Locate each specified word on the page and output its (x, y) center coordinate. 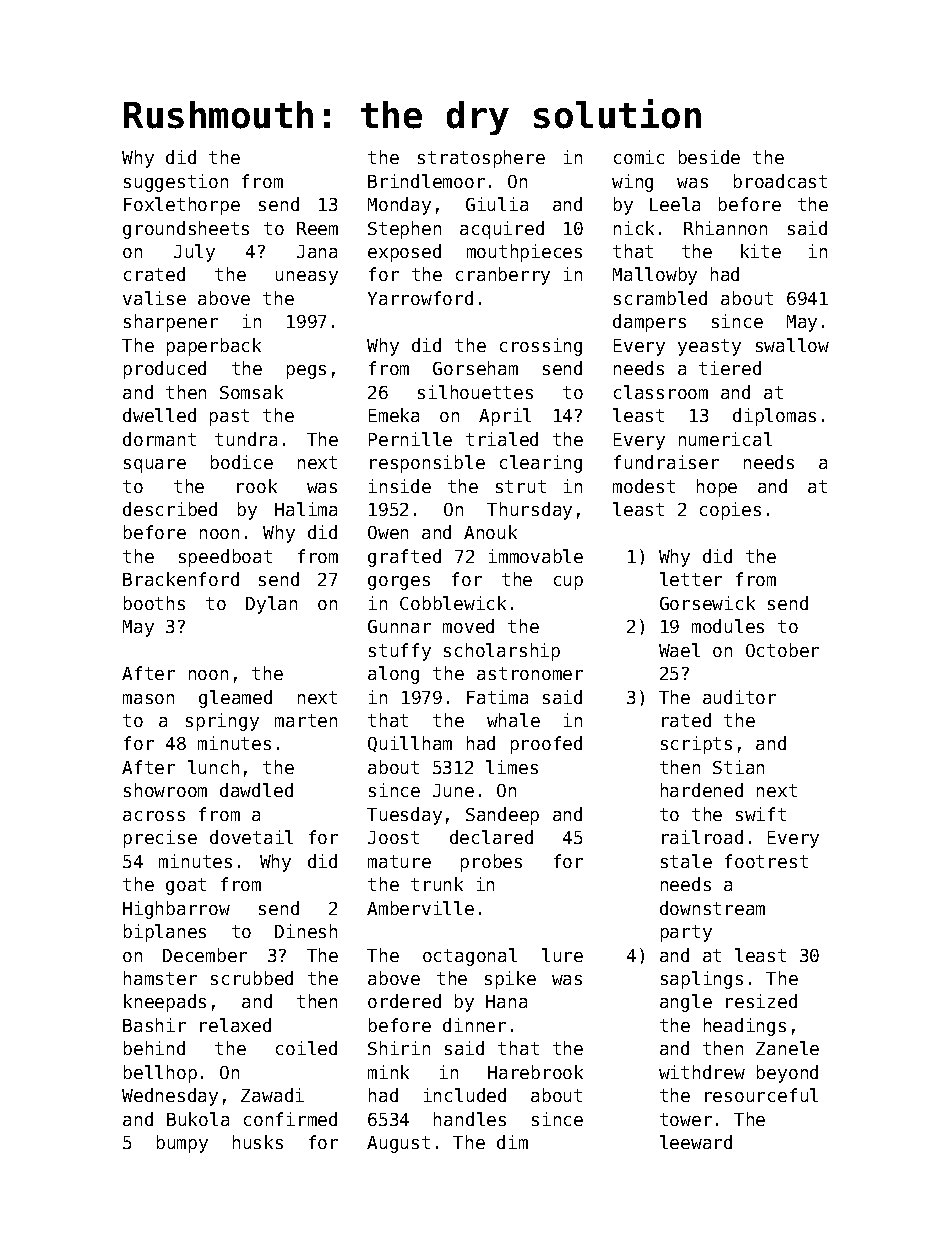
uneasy (307, 278)
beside (709, 157)
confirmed (290, 1119)
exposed (404, 253)
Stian (738, 767)
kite (761, 251)
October (782, 650)
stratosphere (481, 159)
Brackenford (181, 579)
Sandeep (502, 816)
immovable (536, 556)
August (398, 1144)
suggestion (176, 183)
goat (186, 886)
